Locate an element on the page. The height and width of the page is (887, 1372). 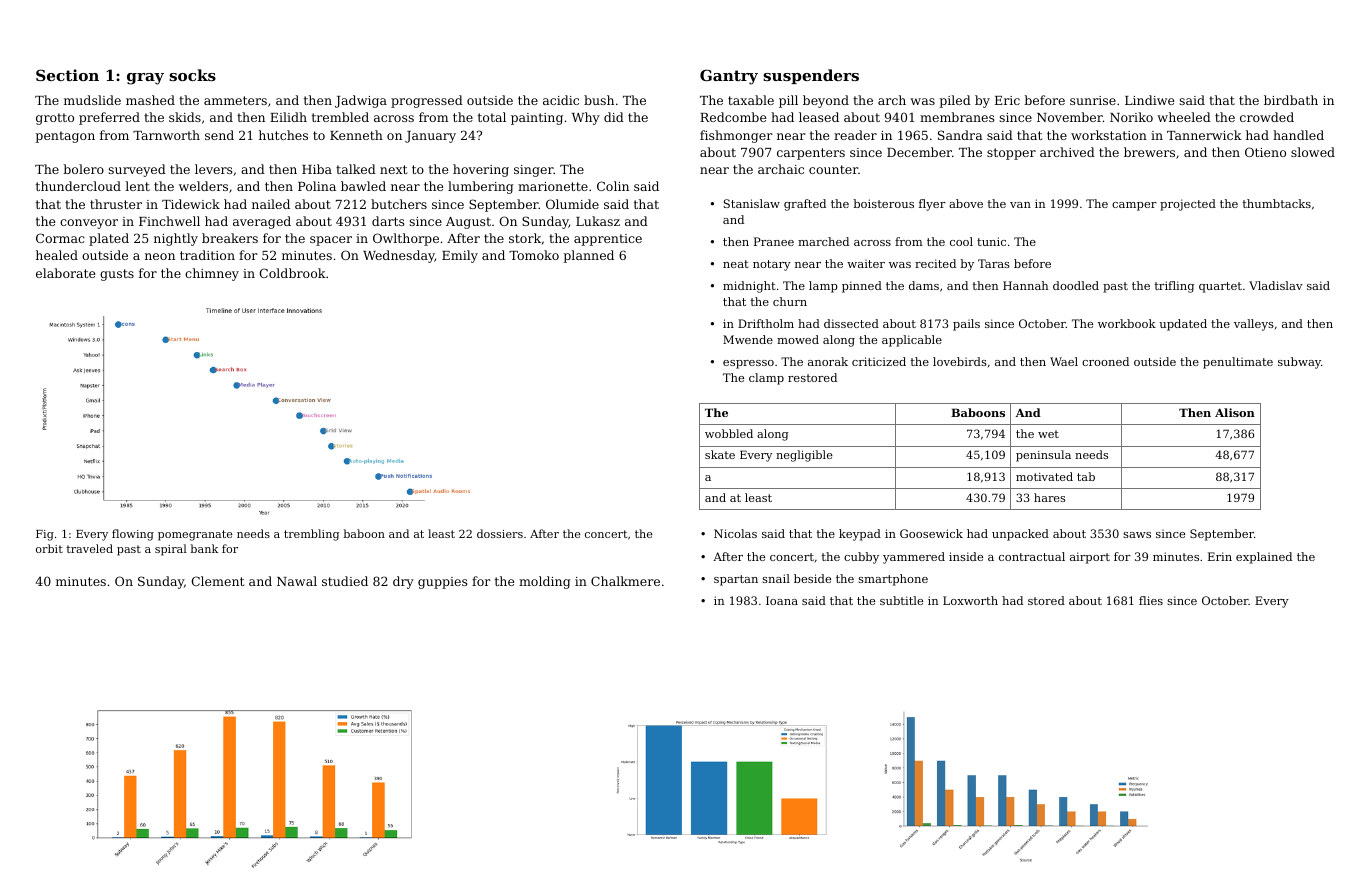
sunrise is located at coordinates (1093, 100).
